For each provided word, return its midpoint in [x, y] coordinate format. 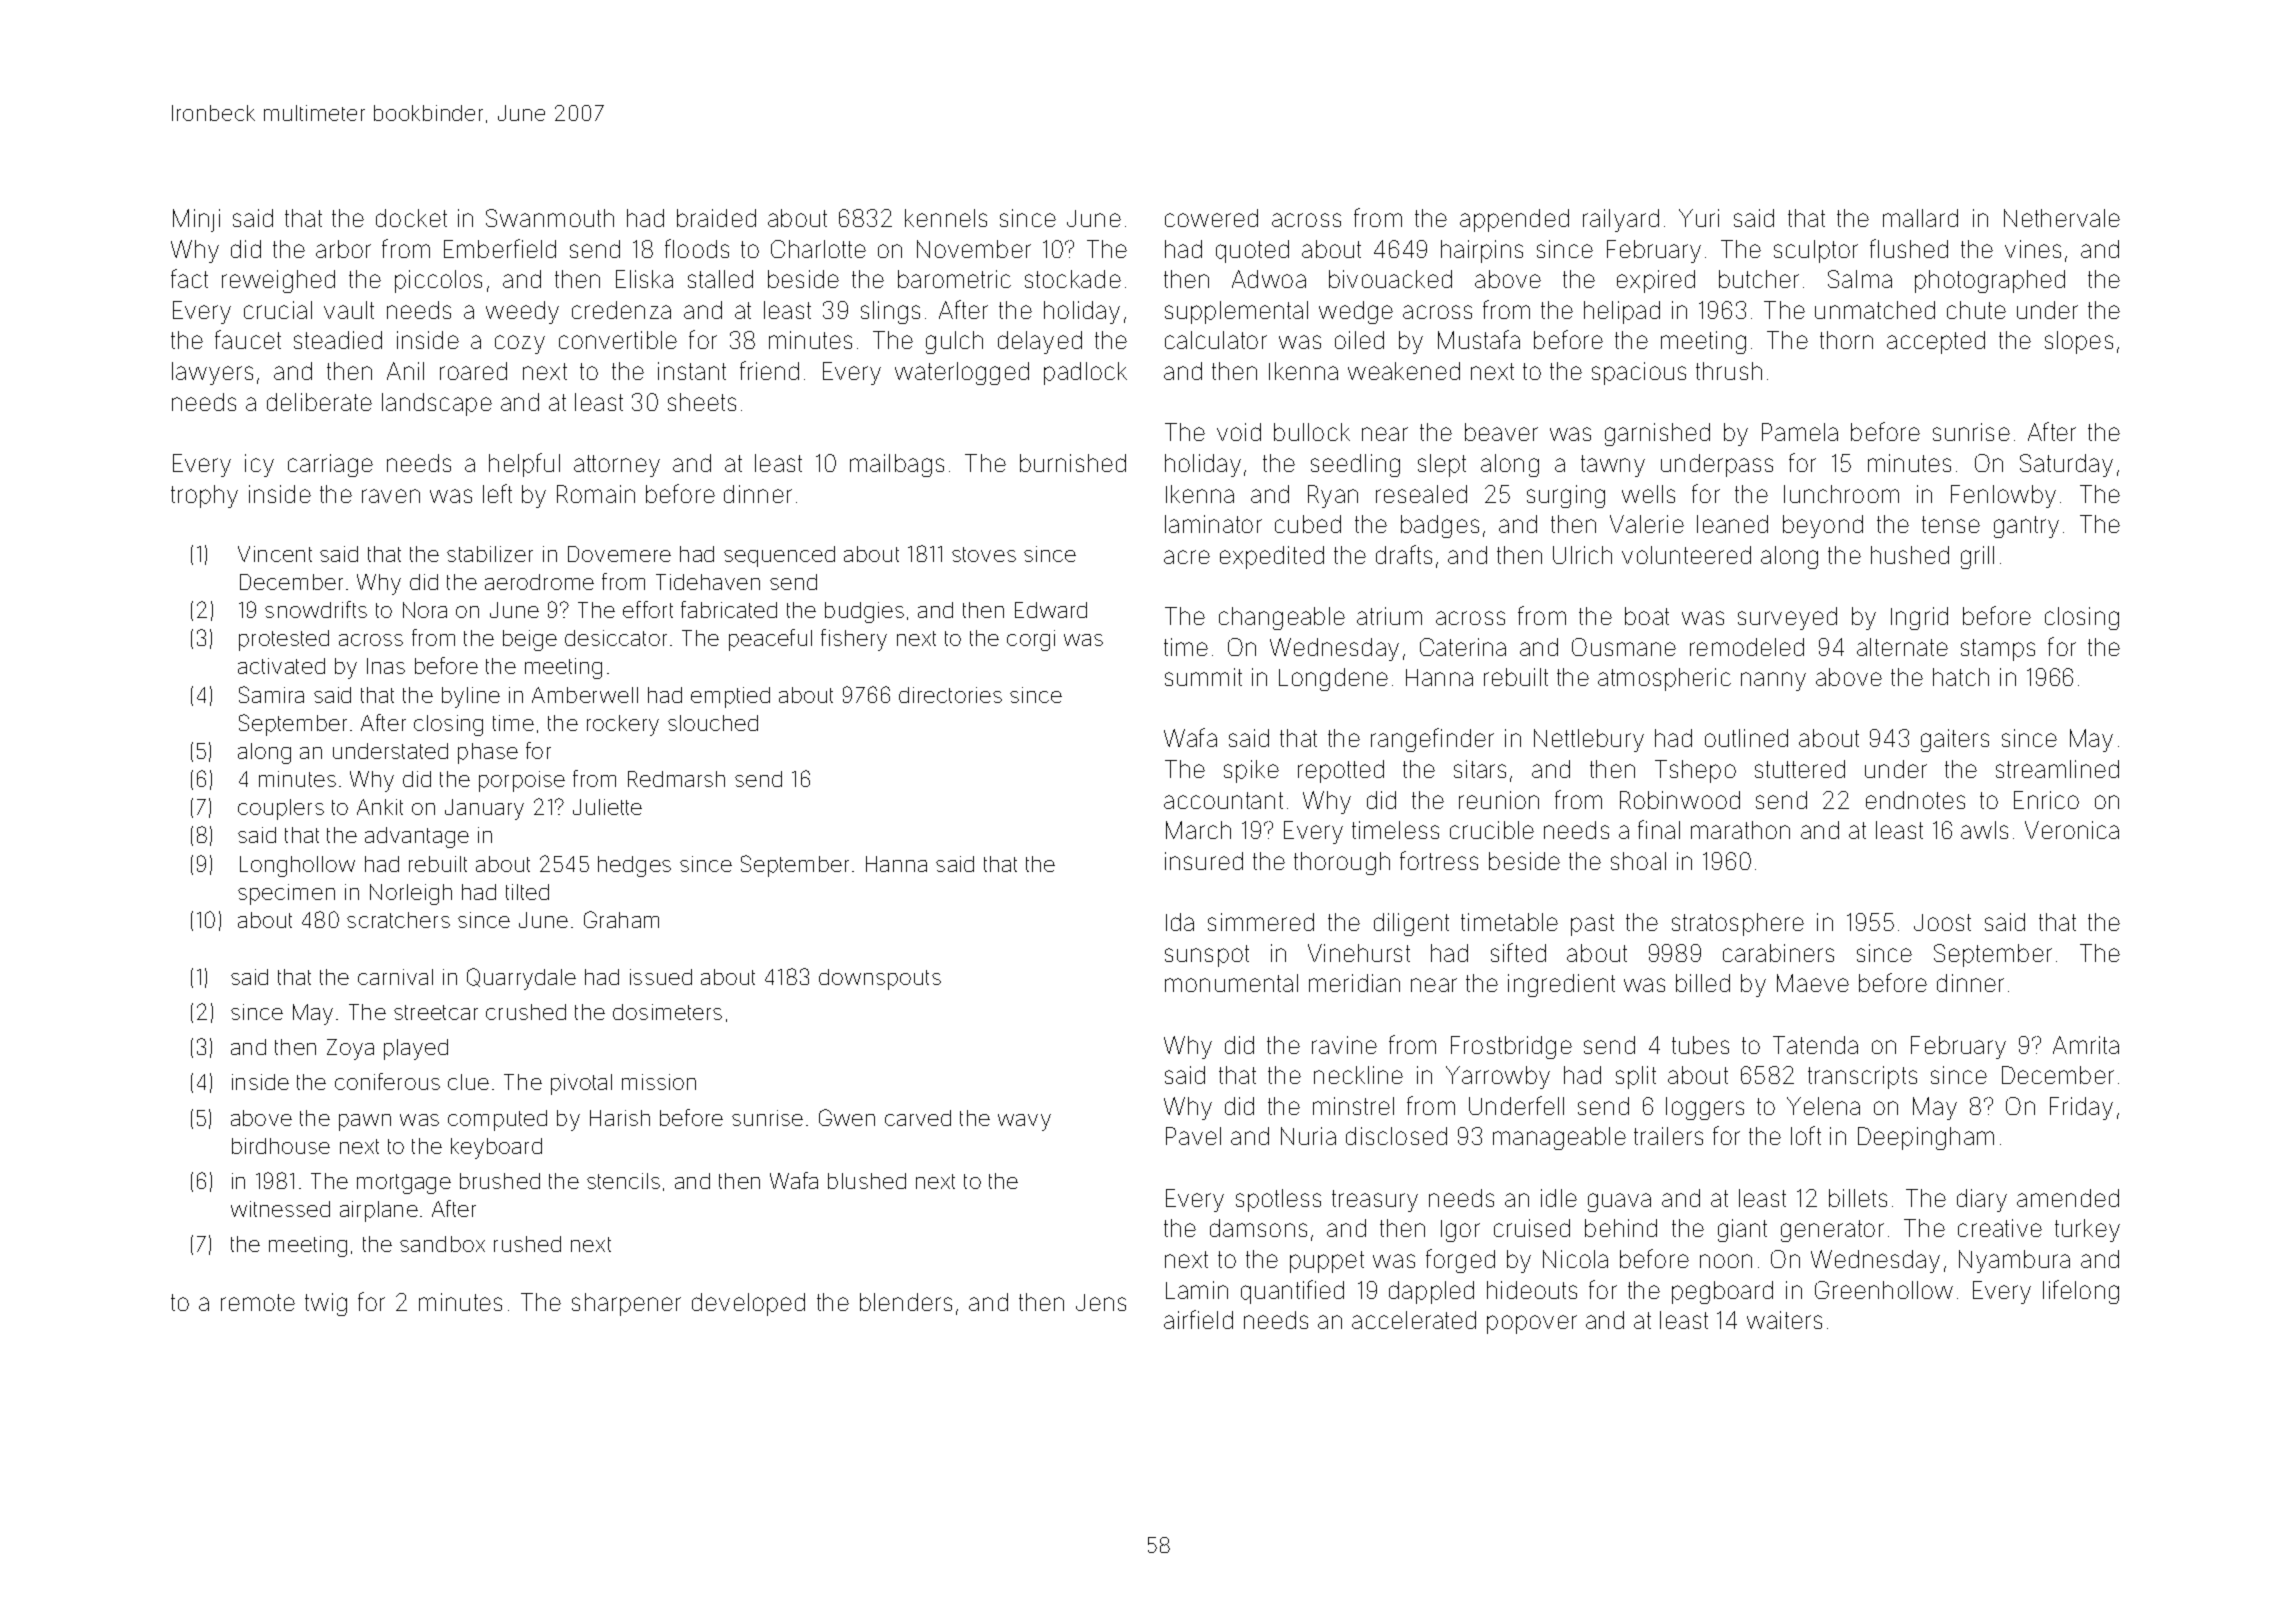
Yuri [1699, 218]
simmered [1261, 922]
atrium [1389, 616]
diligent [1411, 924]
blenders [906, 1302]
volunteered [1686, 555]
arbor [343, 249]
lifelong [2081, 1292]
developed [748, 1304]
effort [648, 609]
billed [1703, 983]
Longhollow [297, 866]
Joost [1942, 922]
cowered [1211, 218]
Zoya [350, 1049]
